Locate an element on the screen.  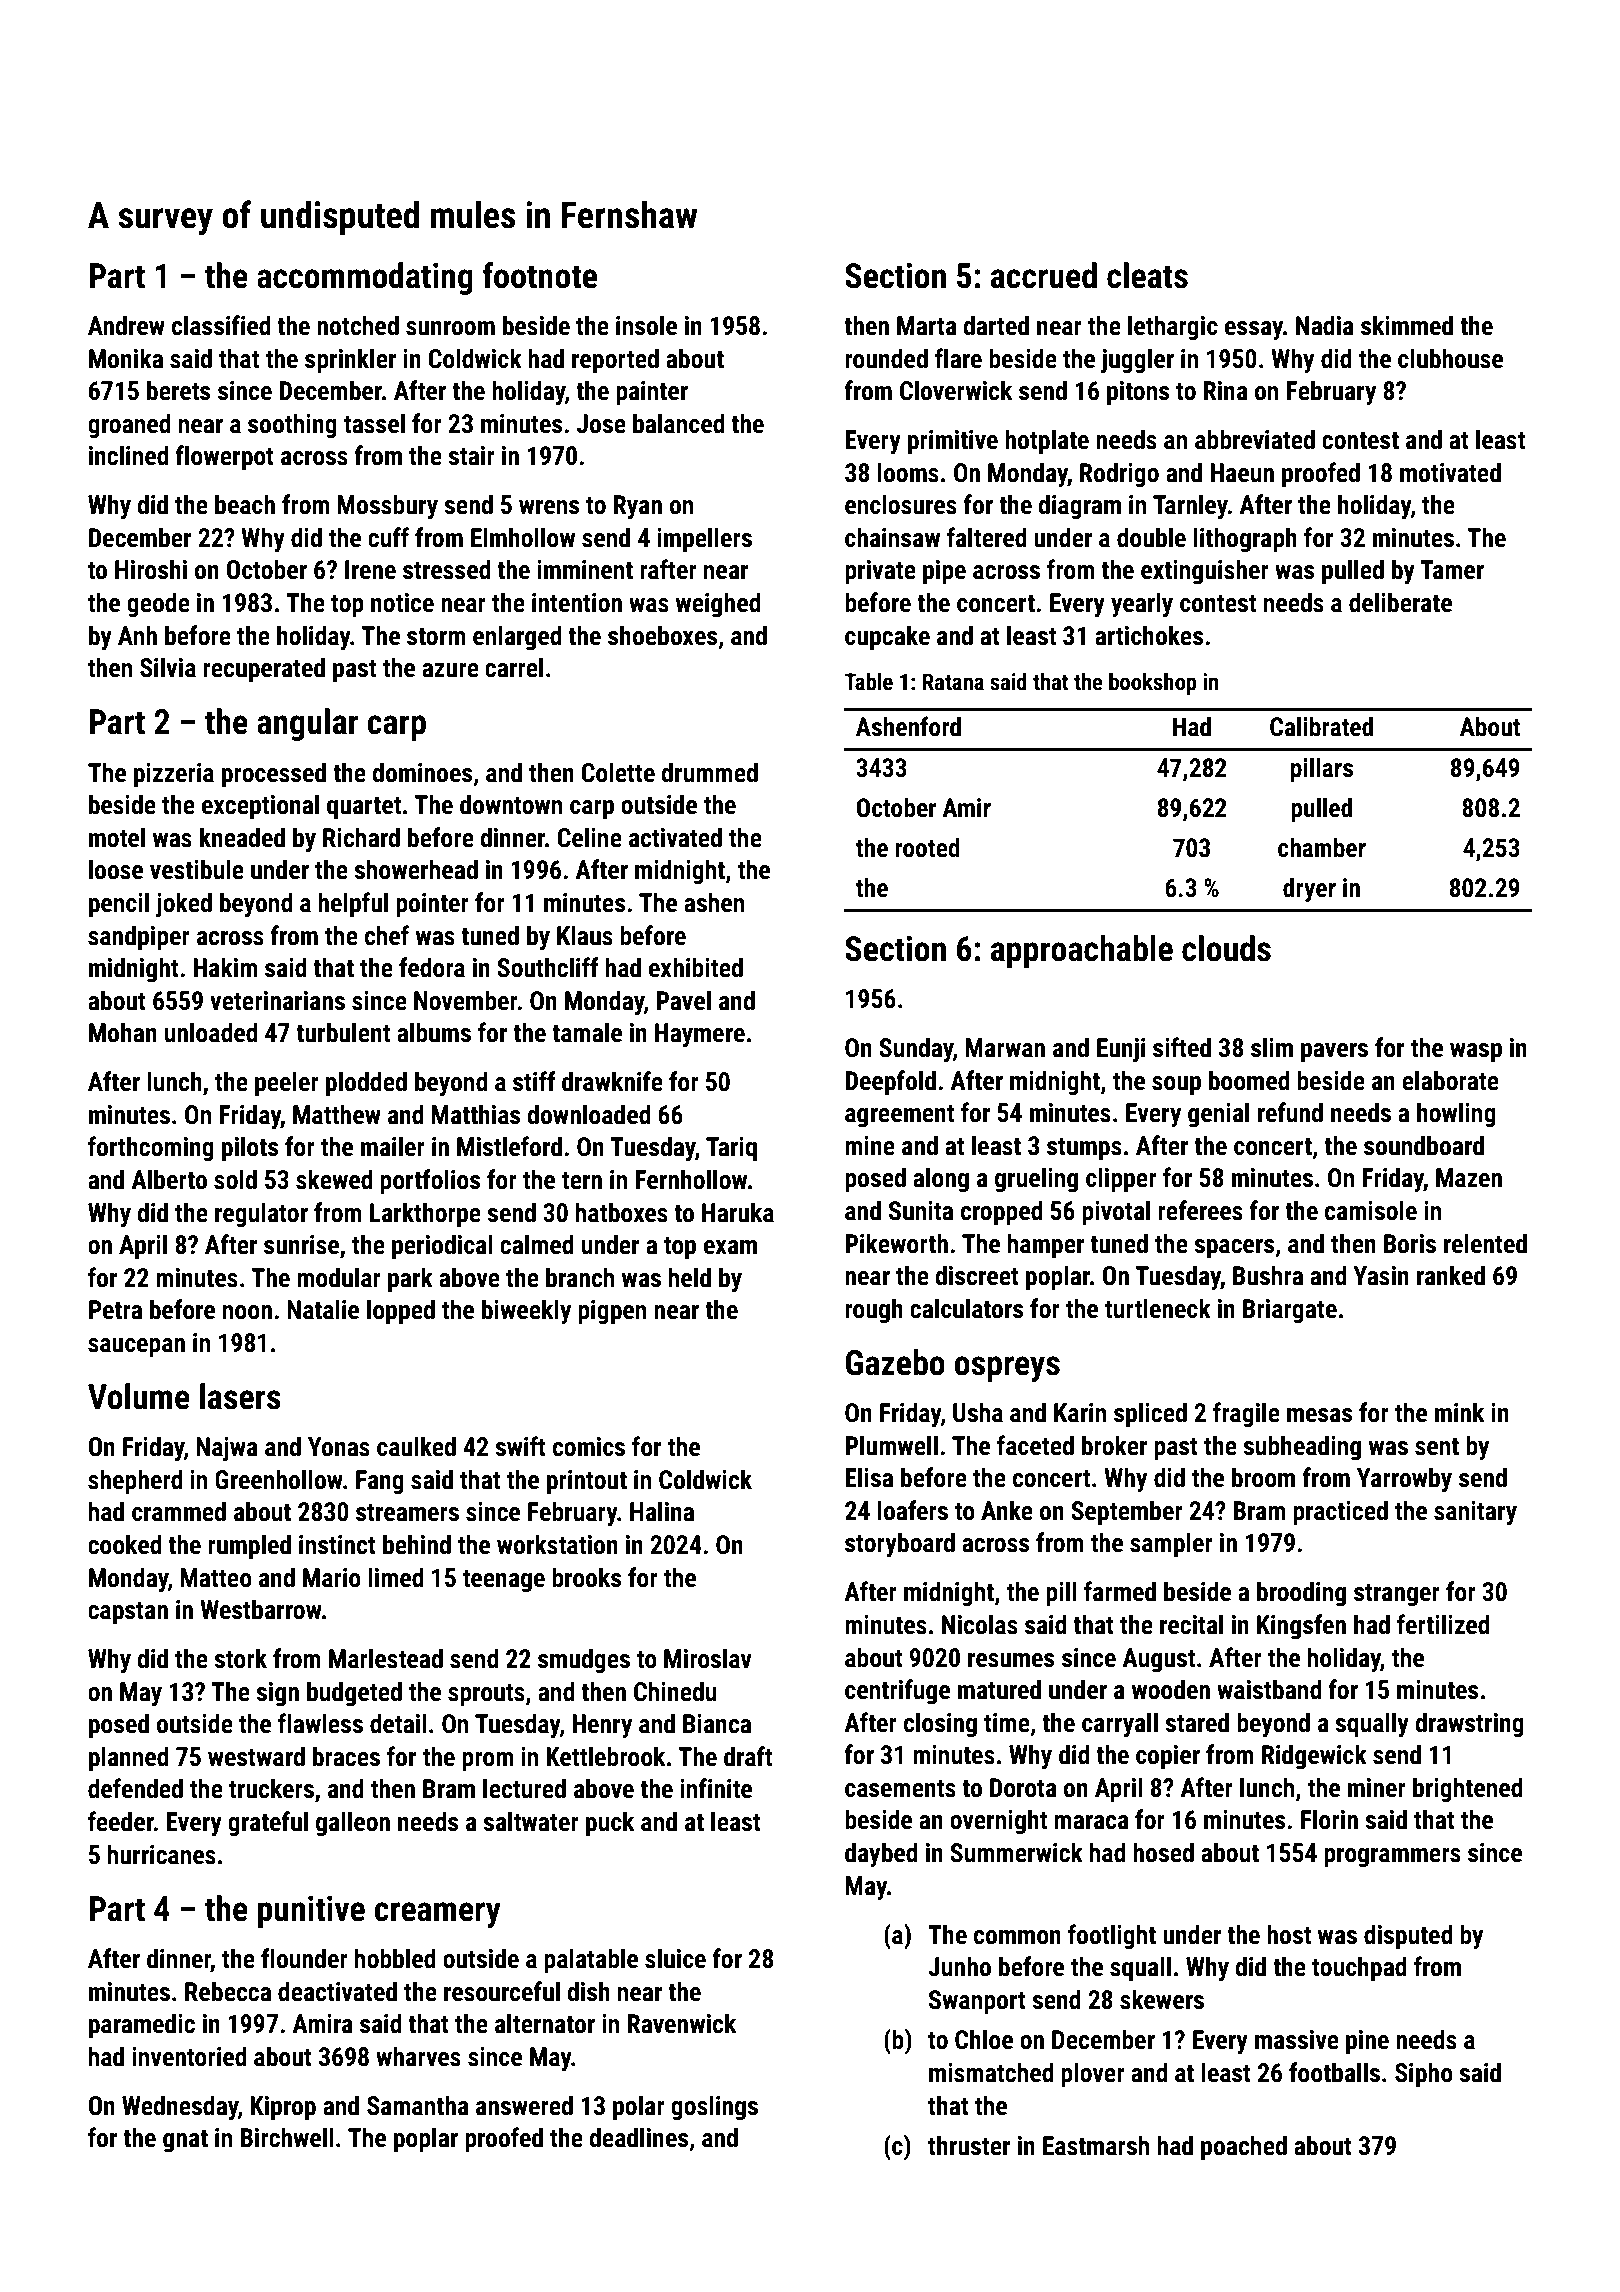
balanced is located at coordinates (678, 423).
